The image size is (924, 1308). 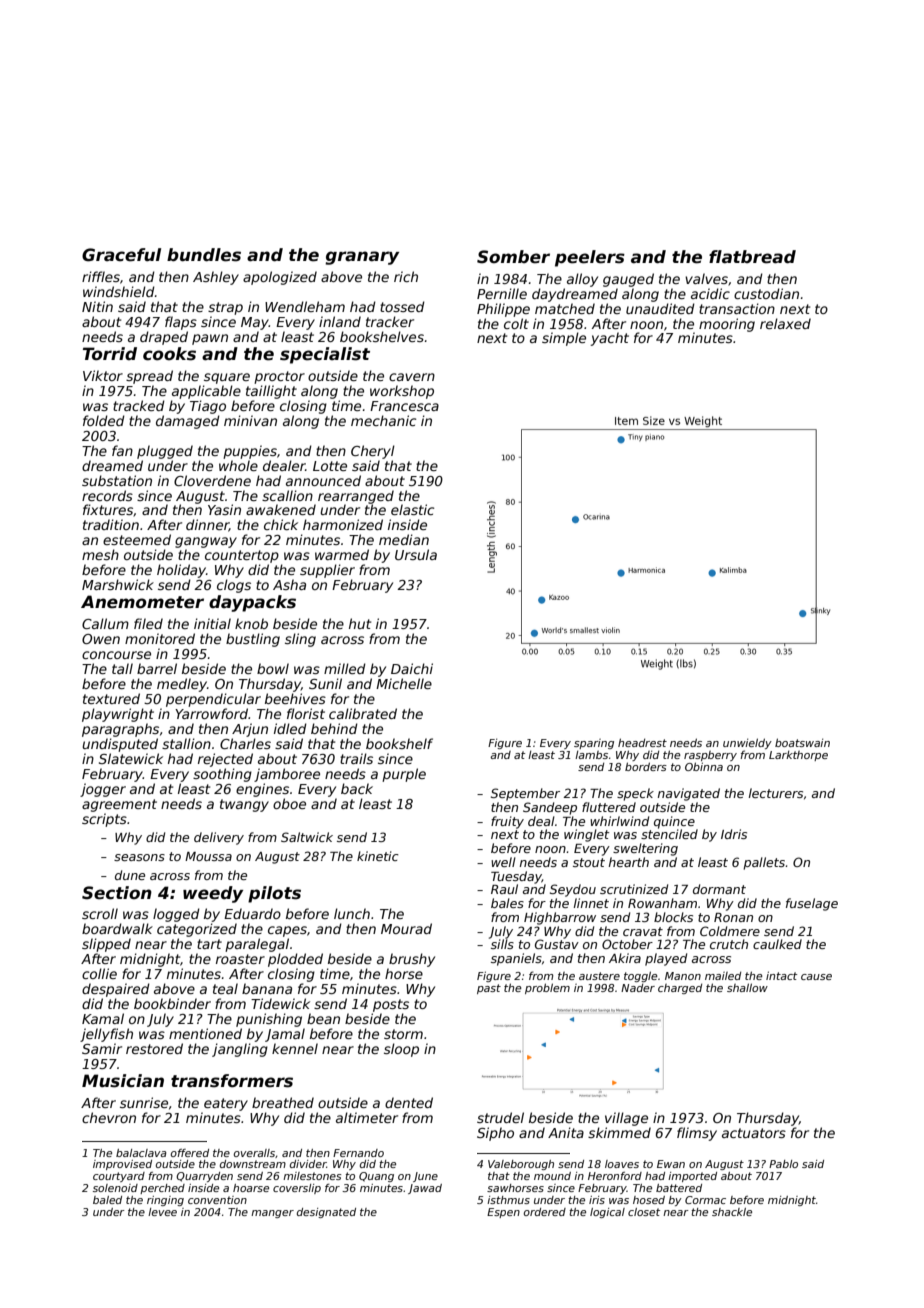 I want to click on simple, so click(x=564, y=339).
